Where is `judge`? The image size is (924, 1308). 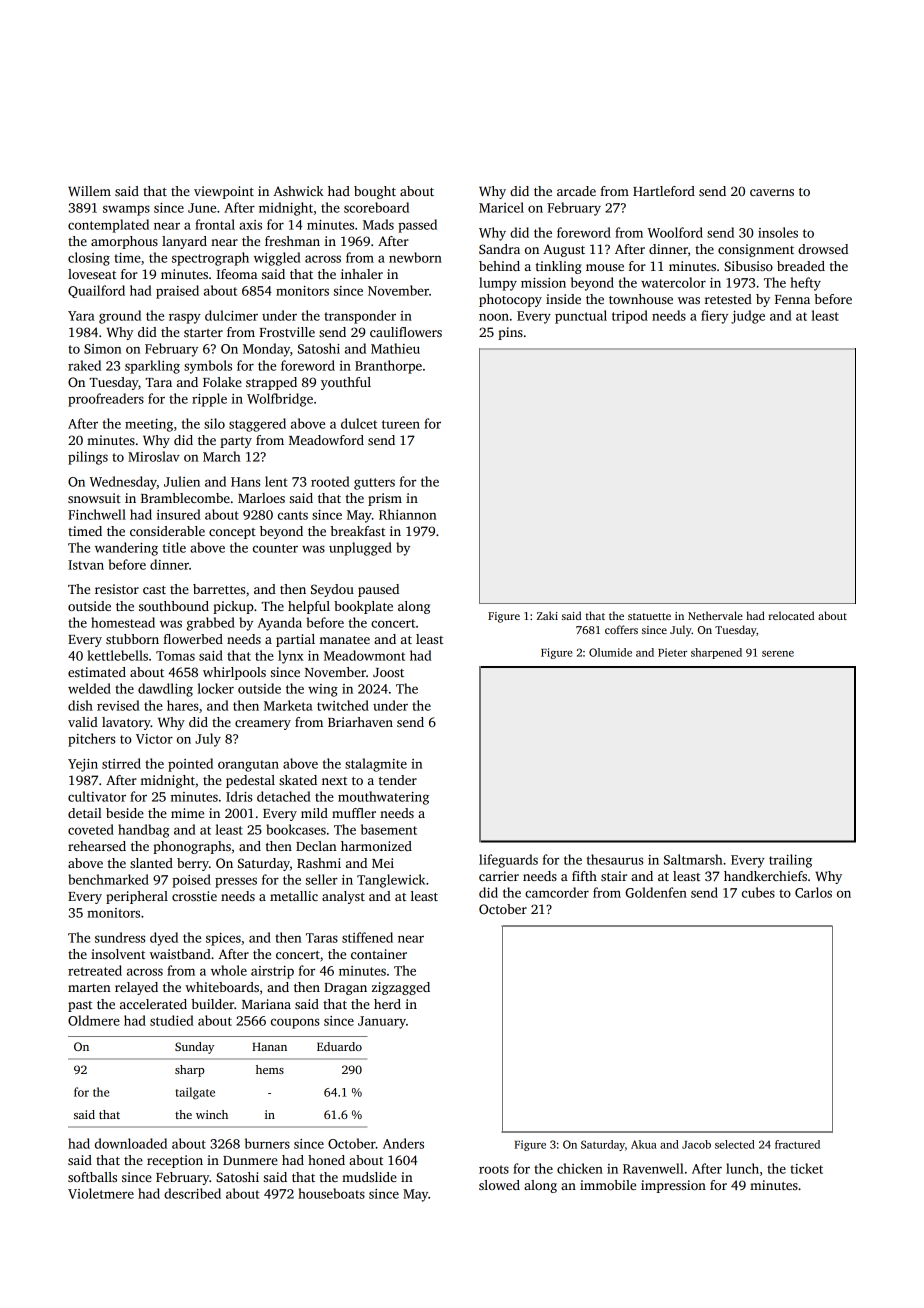
judge is located at coordinates (748, 317).
